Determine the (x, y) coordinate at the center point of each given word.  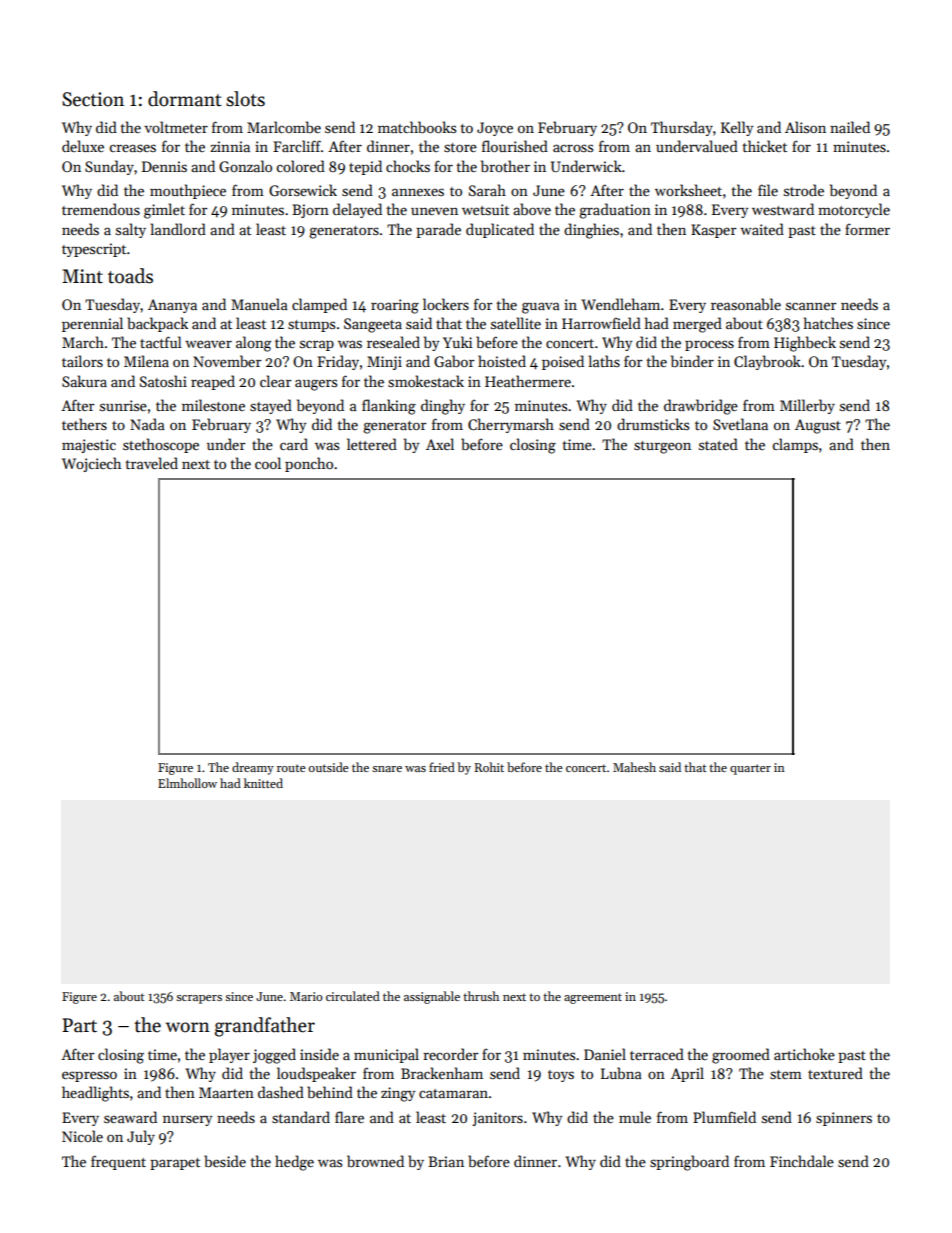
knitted (263, 783)
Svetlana (740, 424)
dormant (184, 99)
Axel (440, 444)
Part (79, 1025)
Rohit (489, 767)
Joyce (495, 129)
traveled (152, 463)
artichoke (804, 1054)
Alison (805, 127)
